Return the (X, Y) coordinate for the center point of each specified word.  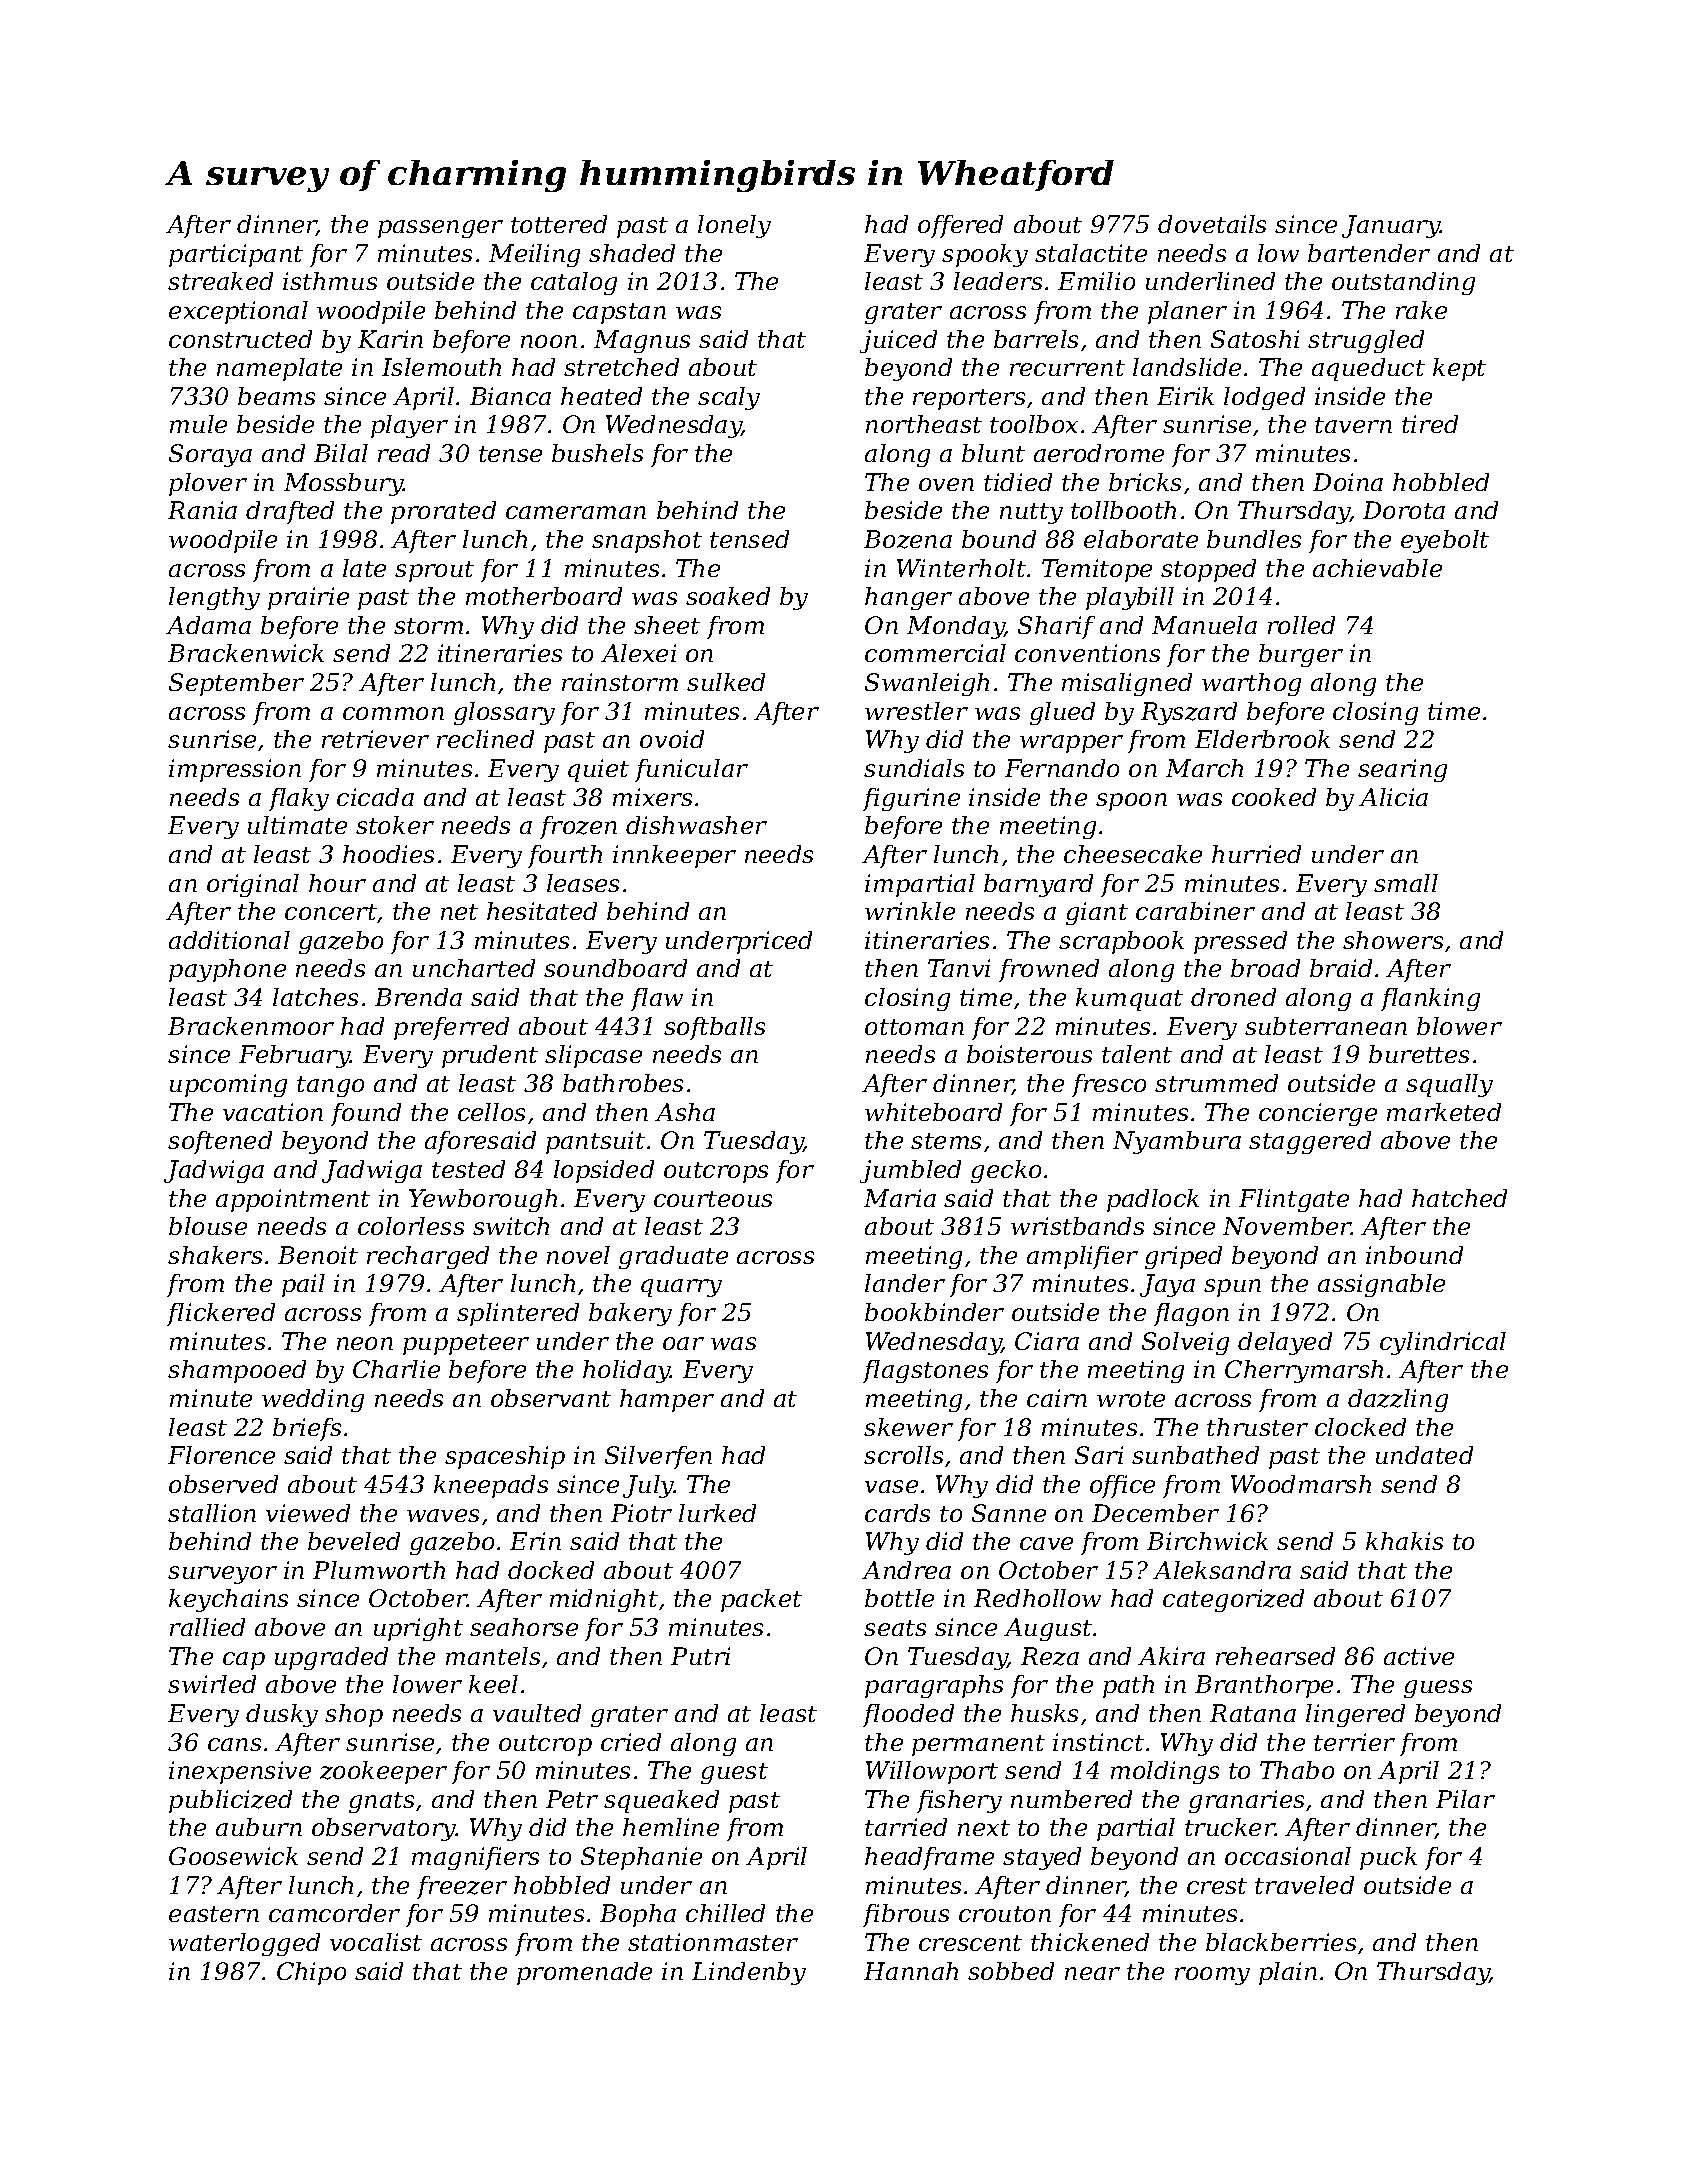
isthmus (330, 281)
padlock (1153, 1200)
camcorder (334, 1913)
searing (1402, 770)
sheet (667, 625)
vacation (273, 1112)
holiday (627, 1371)
